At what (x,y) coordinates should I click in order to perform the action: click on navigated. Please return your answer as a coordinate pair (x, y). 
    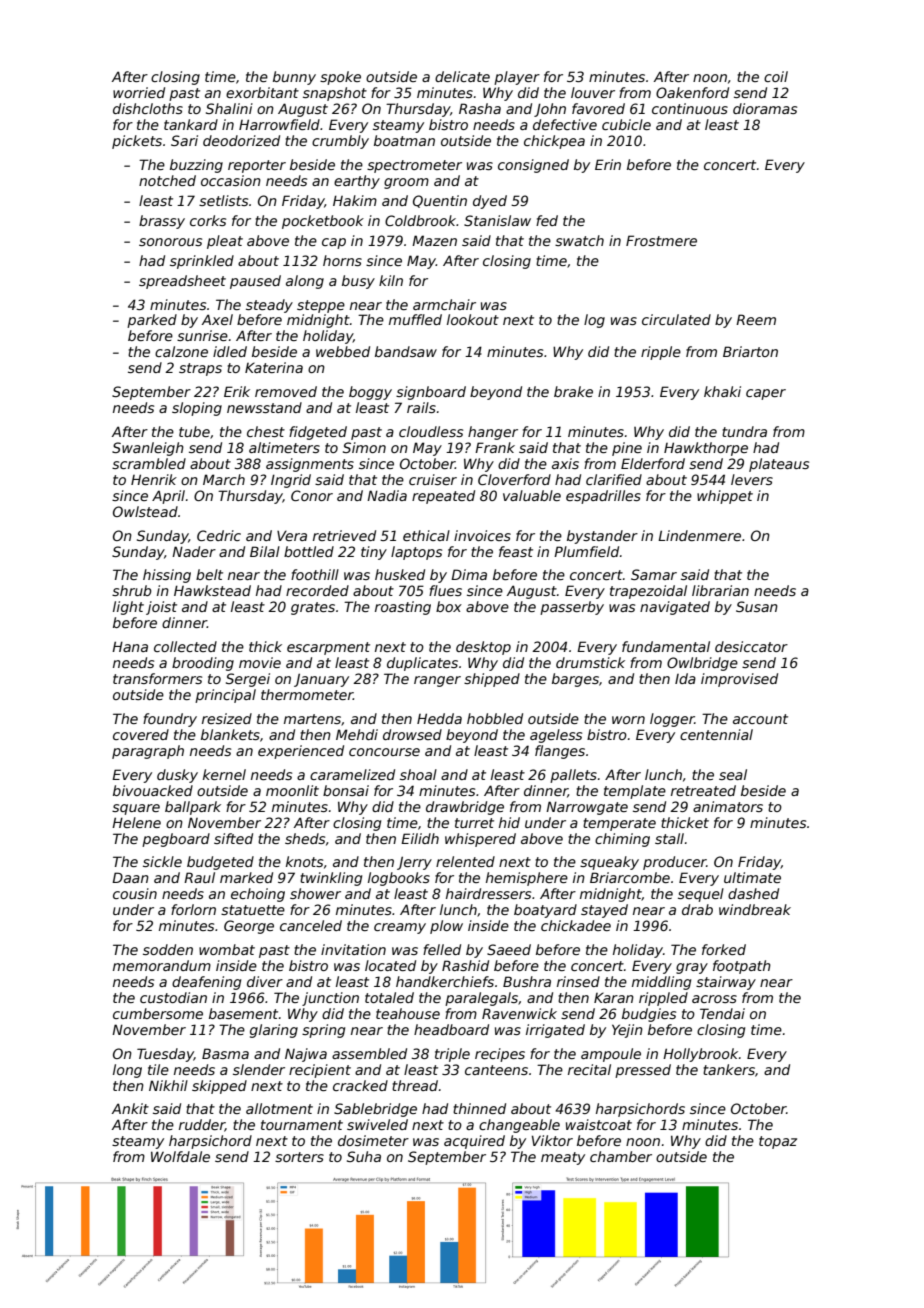
    Looking at the image, I should click on (675, 608).
